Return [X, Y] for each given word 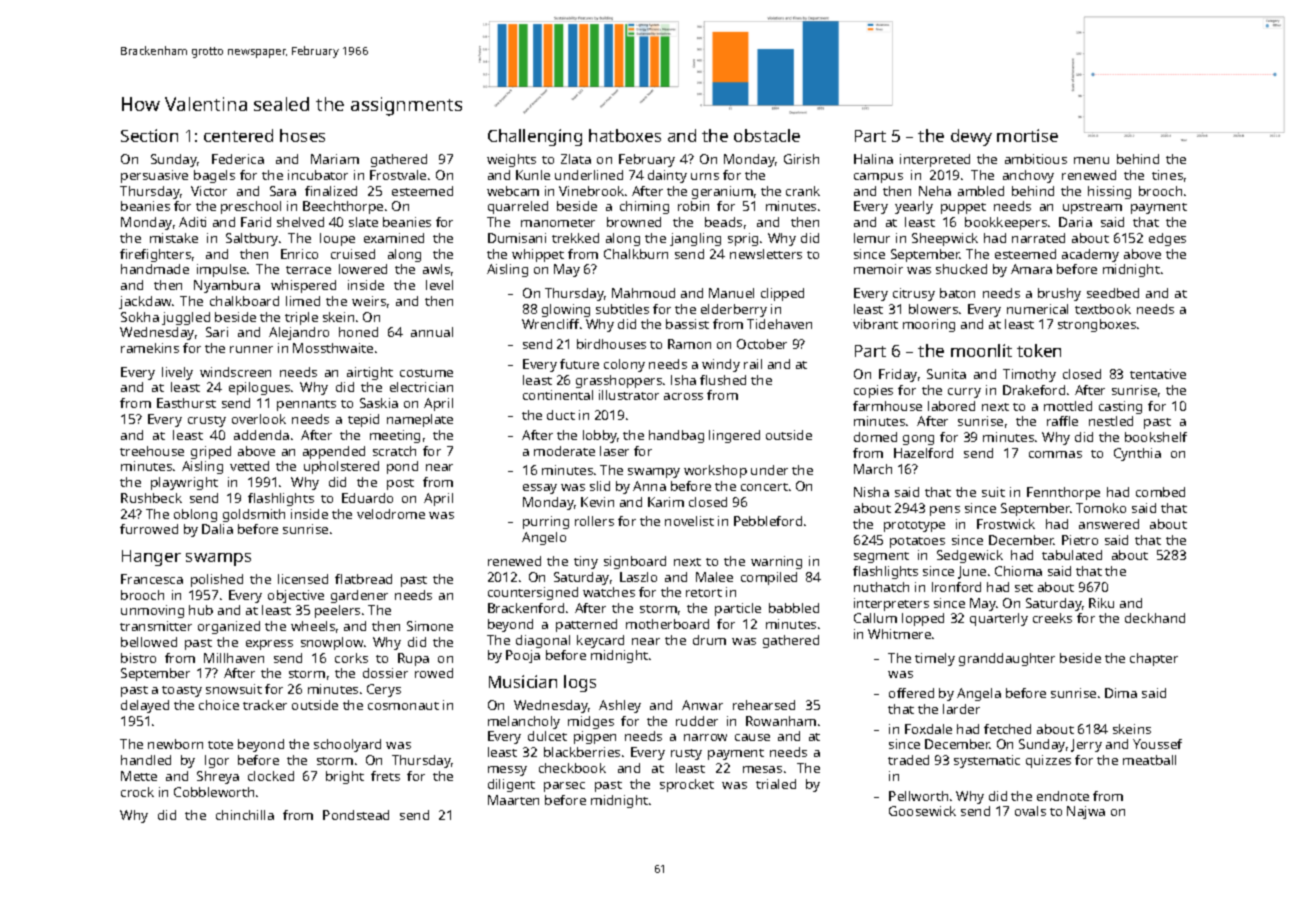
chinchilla [245, 815]
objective [296, 596]
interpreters [891, 604]
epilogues [259, 388]
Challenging [535, 137]
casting [1120, 407]
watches [609, 592]
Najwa [1086, 812]
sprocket [687, 785]
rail [753, 364]
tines [1167, 175]
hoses [302, 135]
